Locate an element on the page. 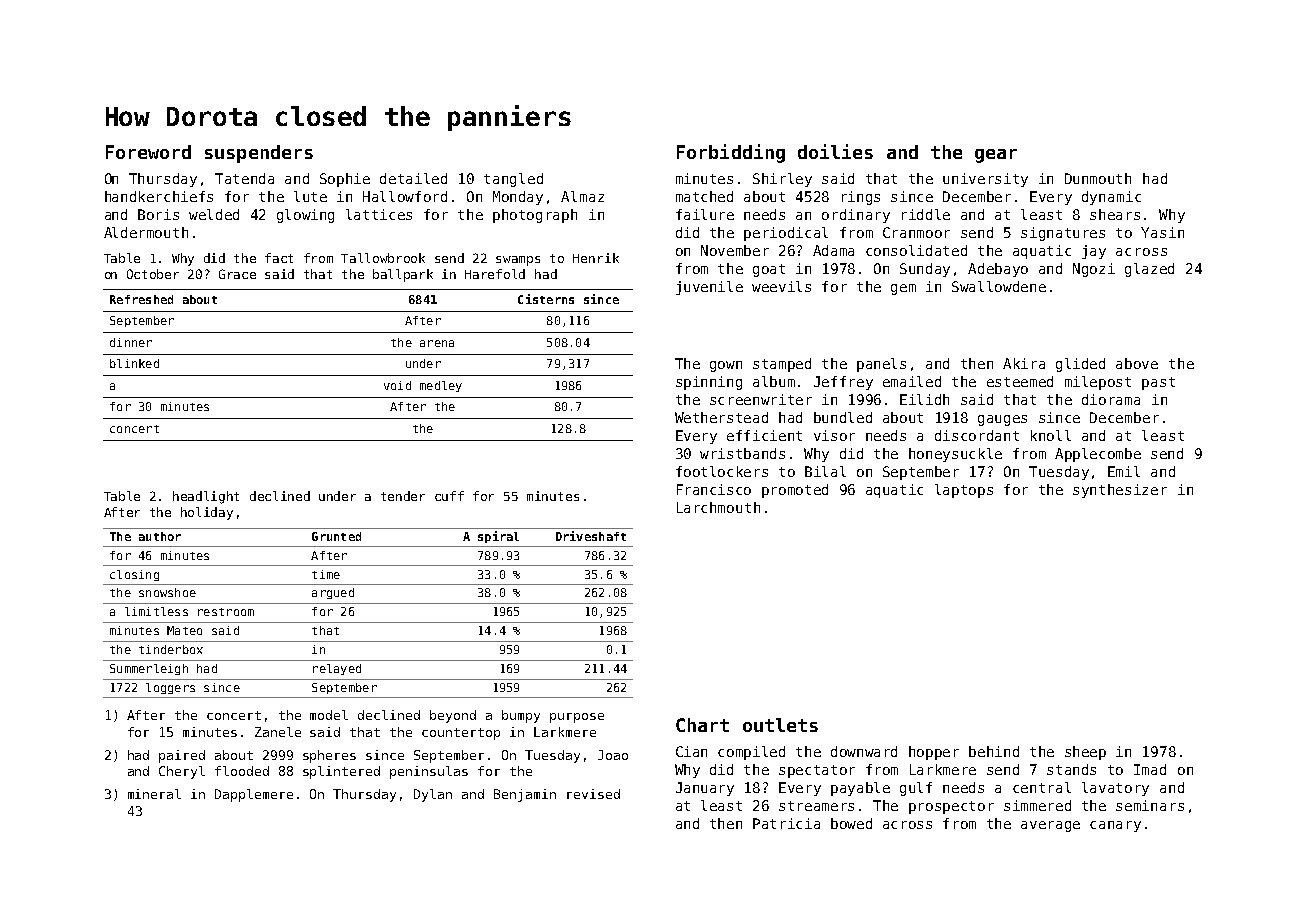 The image size is (1308, 924). Dylan is located at coordinates (433, 795).
